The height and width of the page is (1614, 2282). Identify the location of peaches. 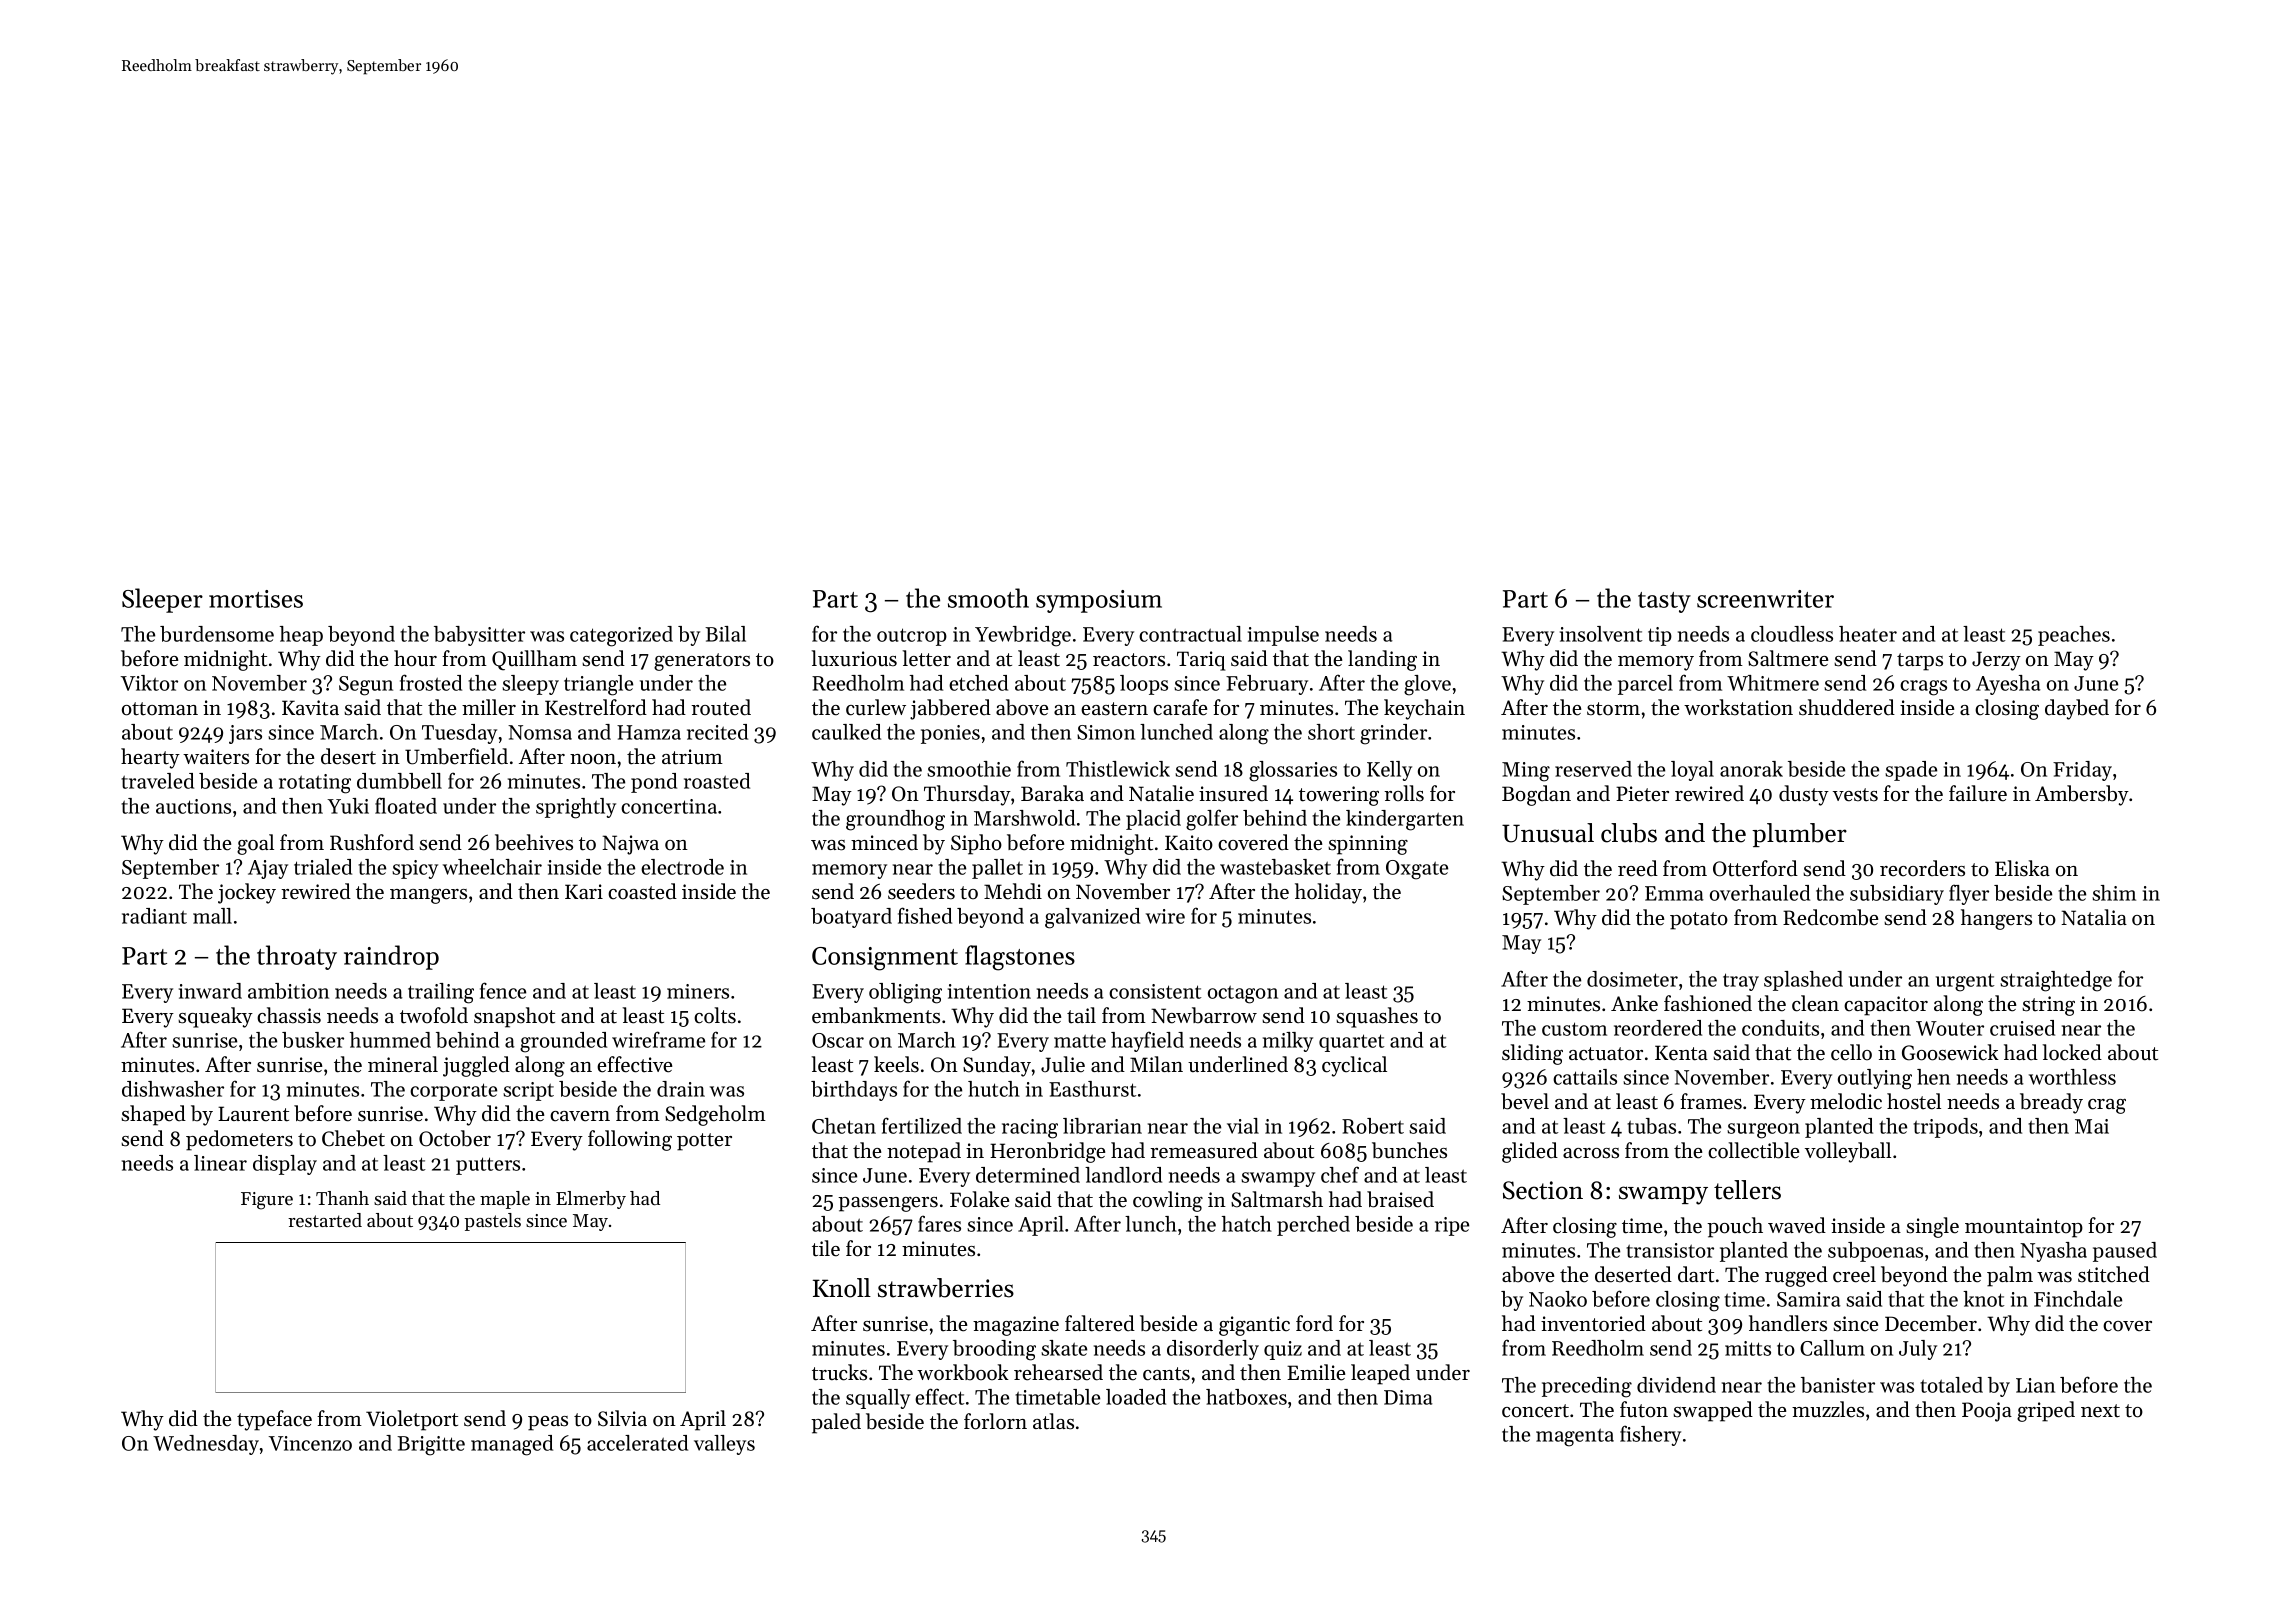
(2074, 636).
